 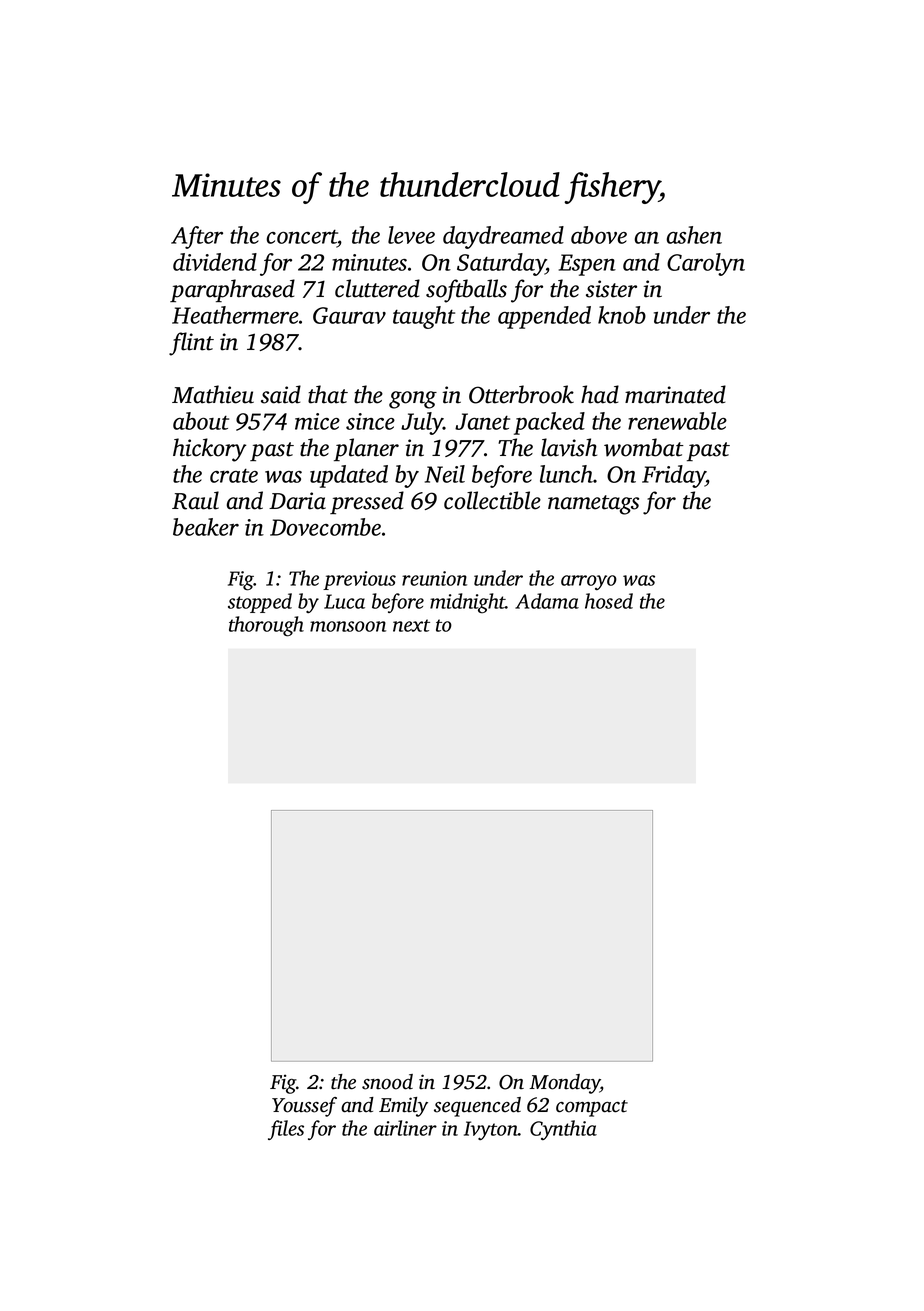 I want to click on next, so click(x=411, y=625).
